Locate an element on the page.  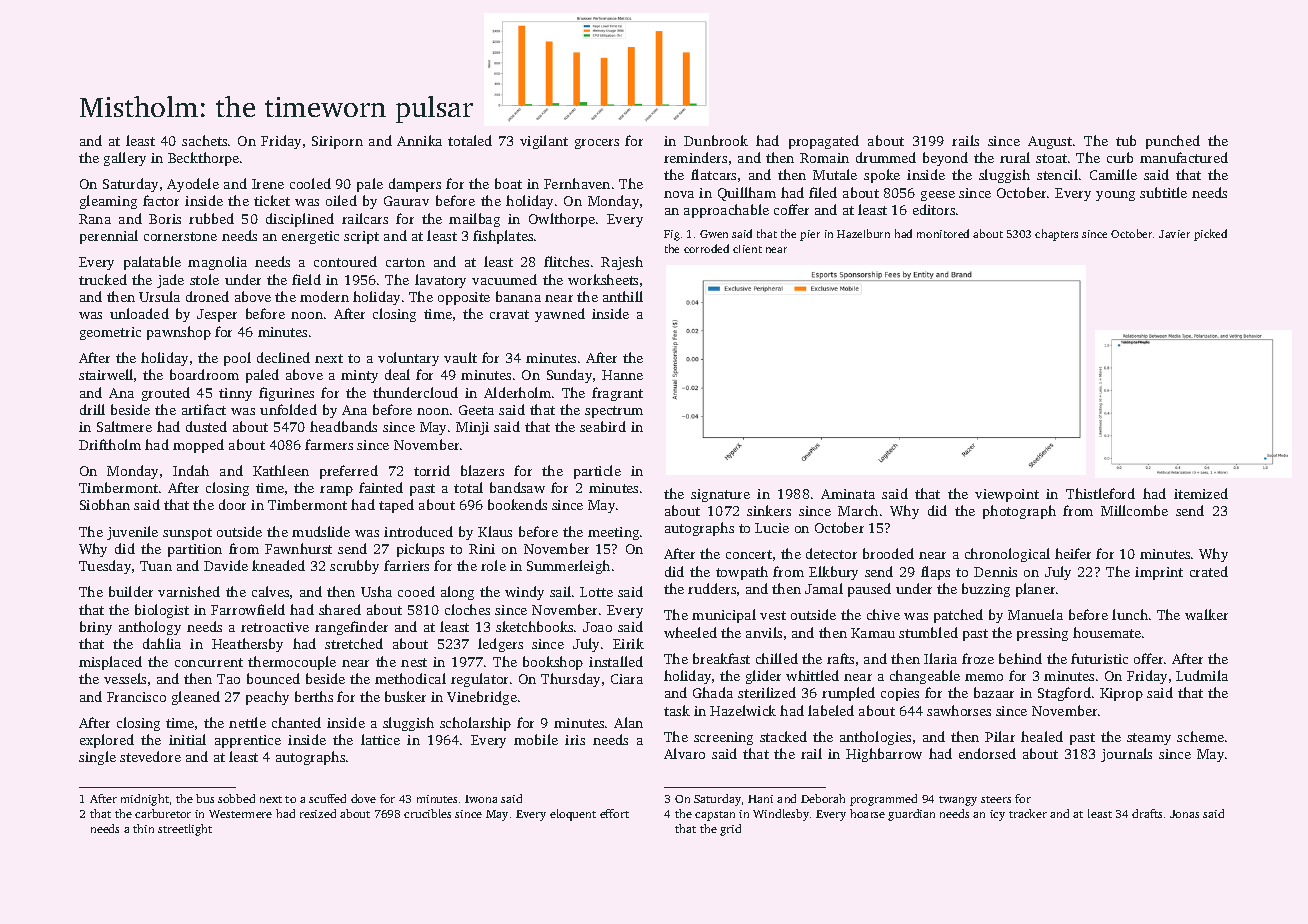
streetlight is located at coordinates (185, 830).
